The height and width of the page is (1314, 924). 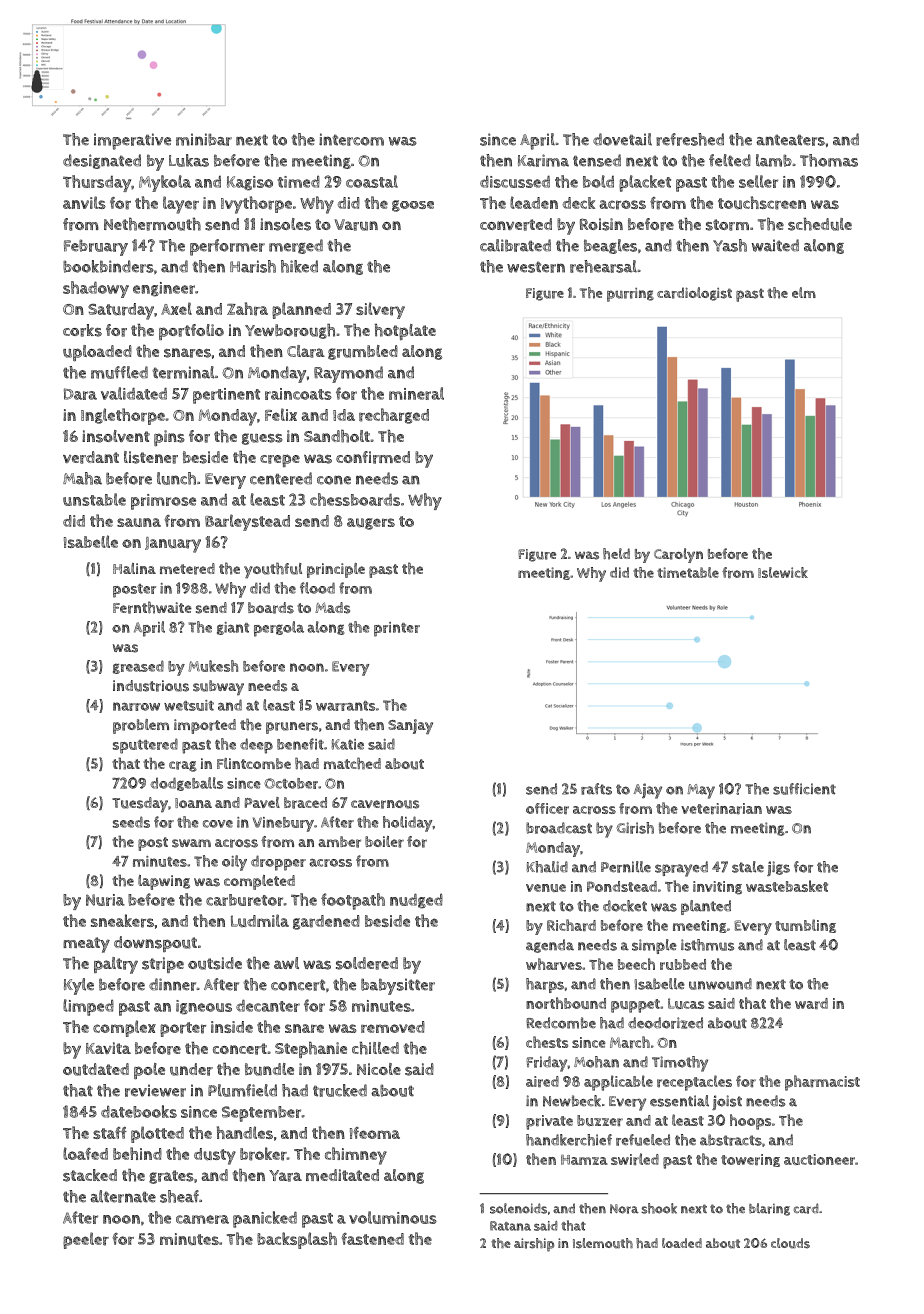 What do you see at coordinates (515, 181) in the page?
I see `discussed` at bounding box center [515, 181].
